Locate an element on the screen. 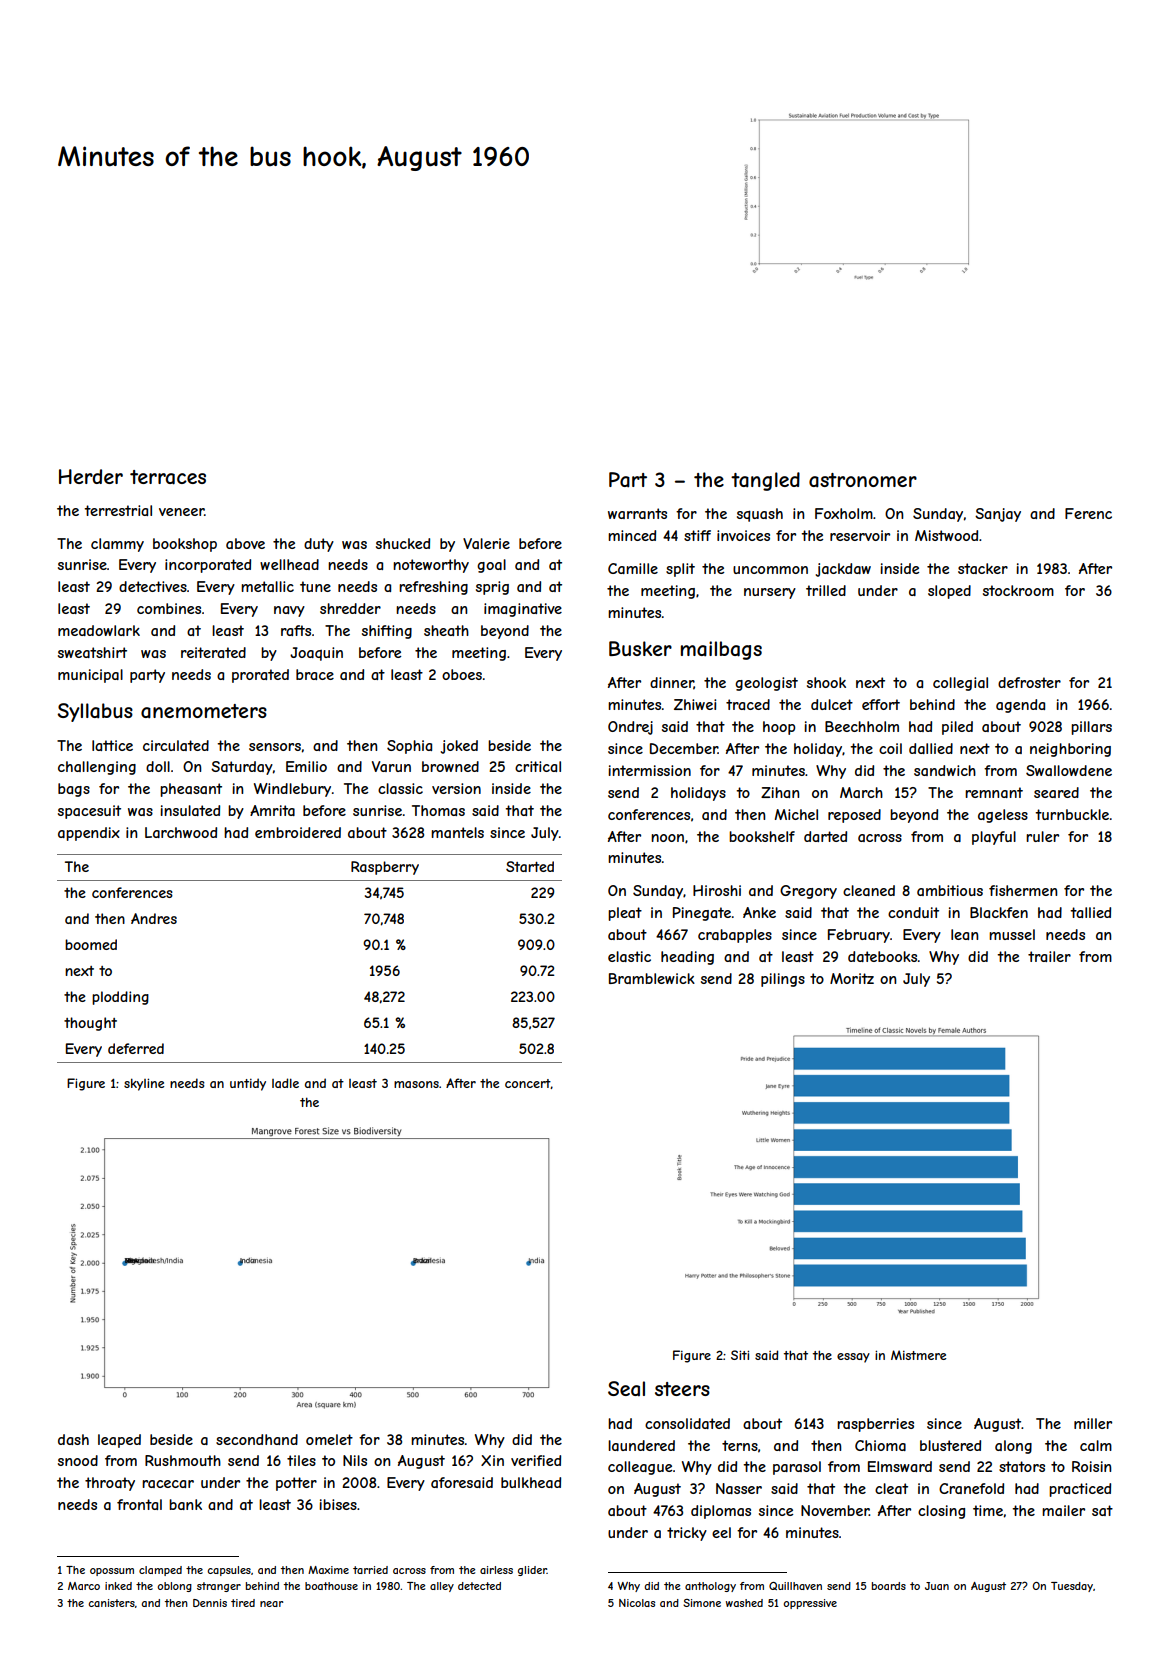  alley is located at coordinates (442, 1587).
